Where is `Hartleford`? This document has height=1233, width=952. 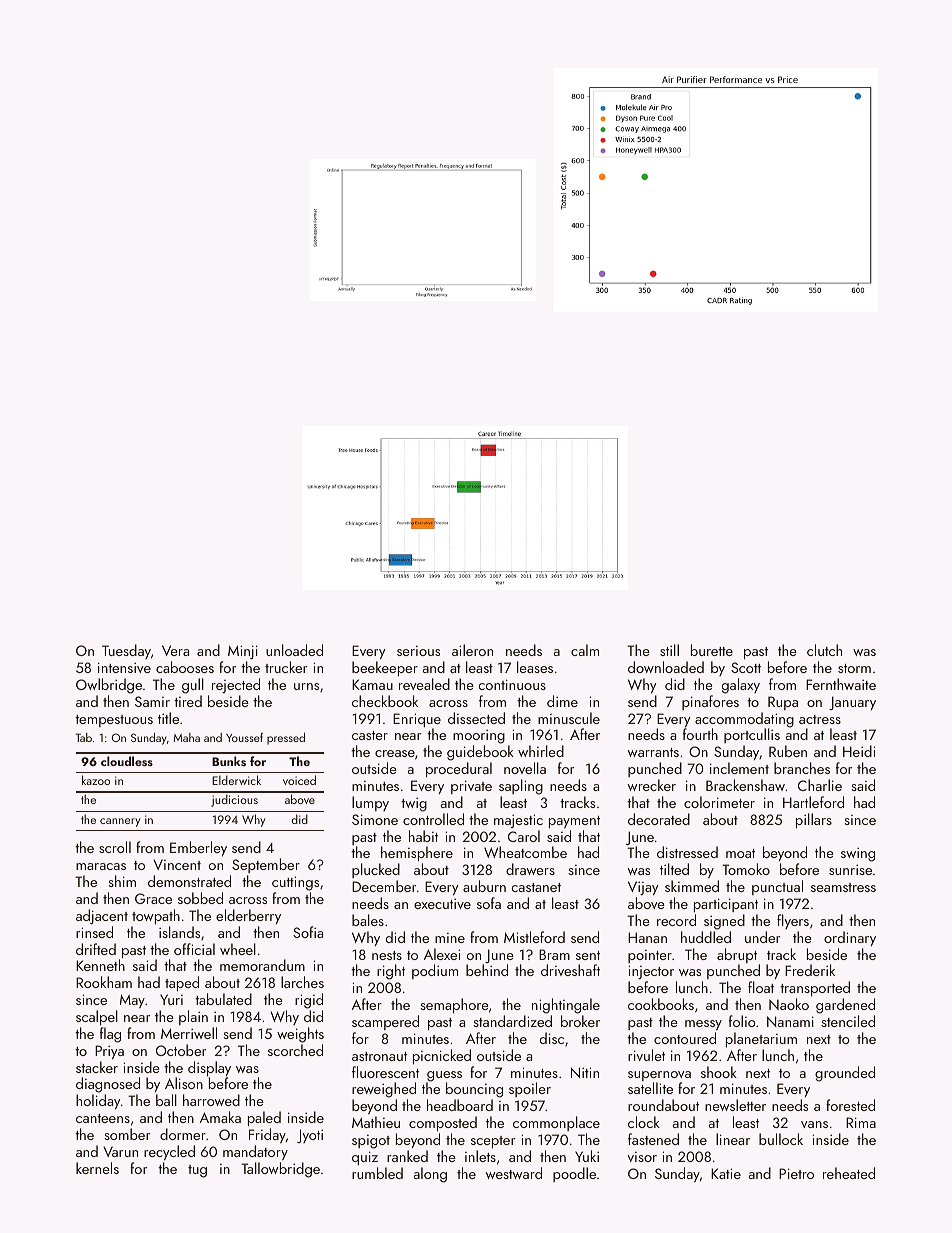
Hartleford is located at coordinates (813, 802).
